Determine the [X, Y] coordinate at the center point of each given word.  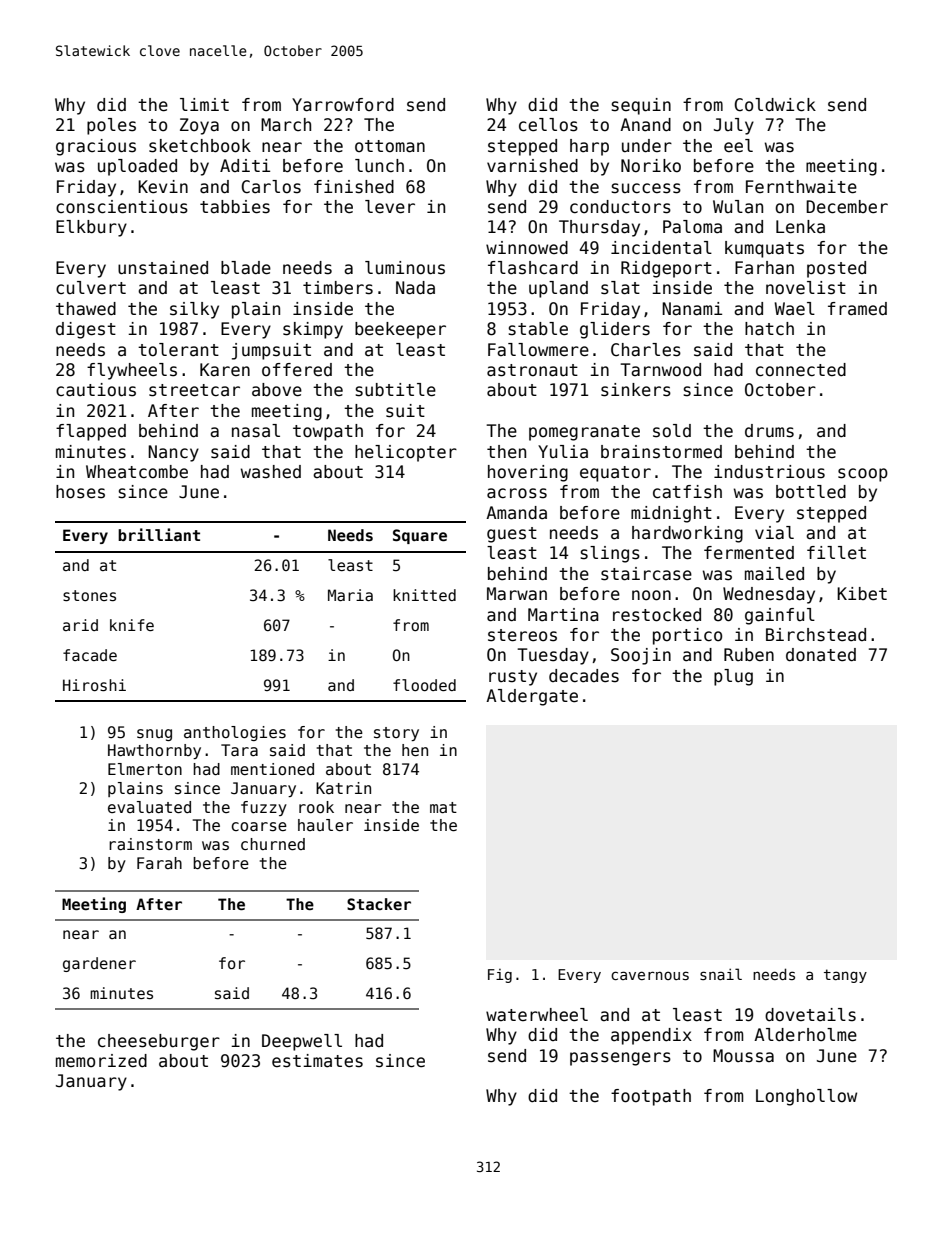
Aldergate [532, 697]
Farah [159, 863]
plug [733, 677]
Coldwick [775, 105]
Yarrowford [343, 105]
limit [204, 104]
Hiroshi [94, 685]
